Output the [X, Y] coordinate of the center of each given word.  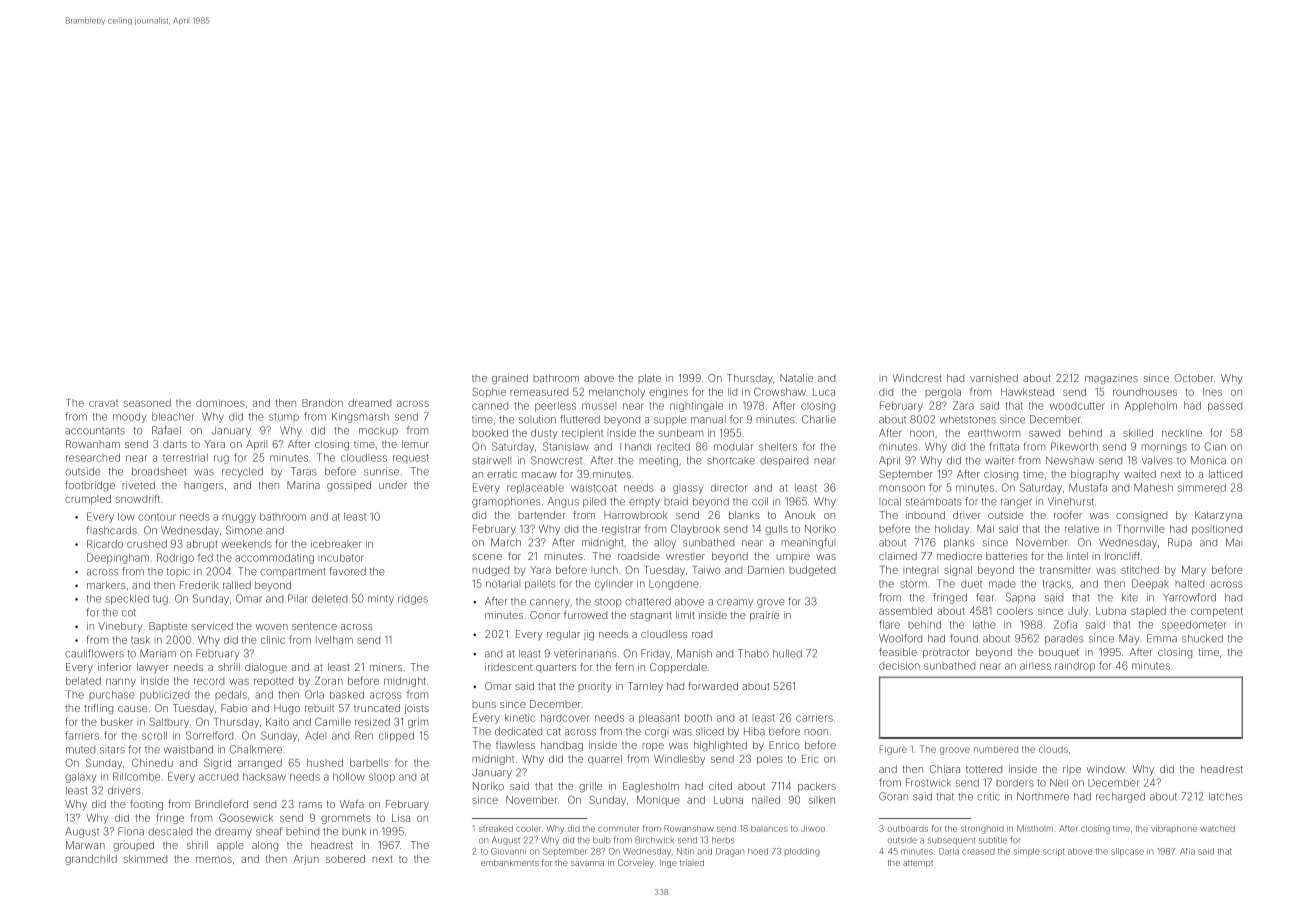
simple [1027, 852]
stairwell [491, 460]
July [1078, 612]
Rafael [166, 430]
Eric [810, 759]
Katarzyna [1218, 516]
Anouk [800, 515]
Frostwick [928, 782]
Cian [1215, 446]
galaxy [80, 778]
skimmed [145, 859]
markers [106, 585]
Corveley [636, 863]
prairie [764, 616]
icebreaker [336, 544]
